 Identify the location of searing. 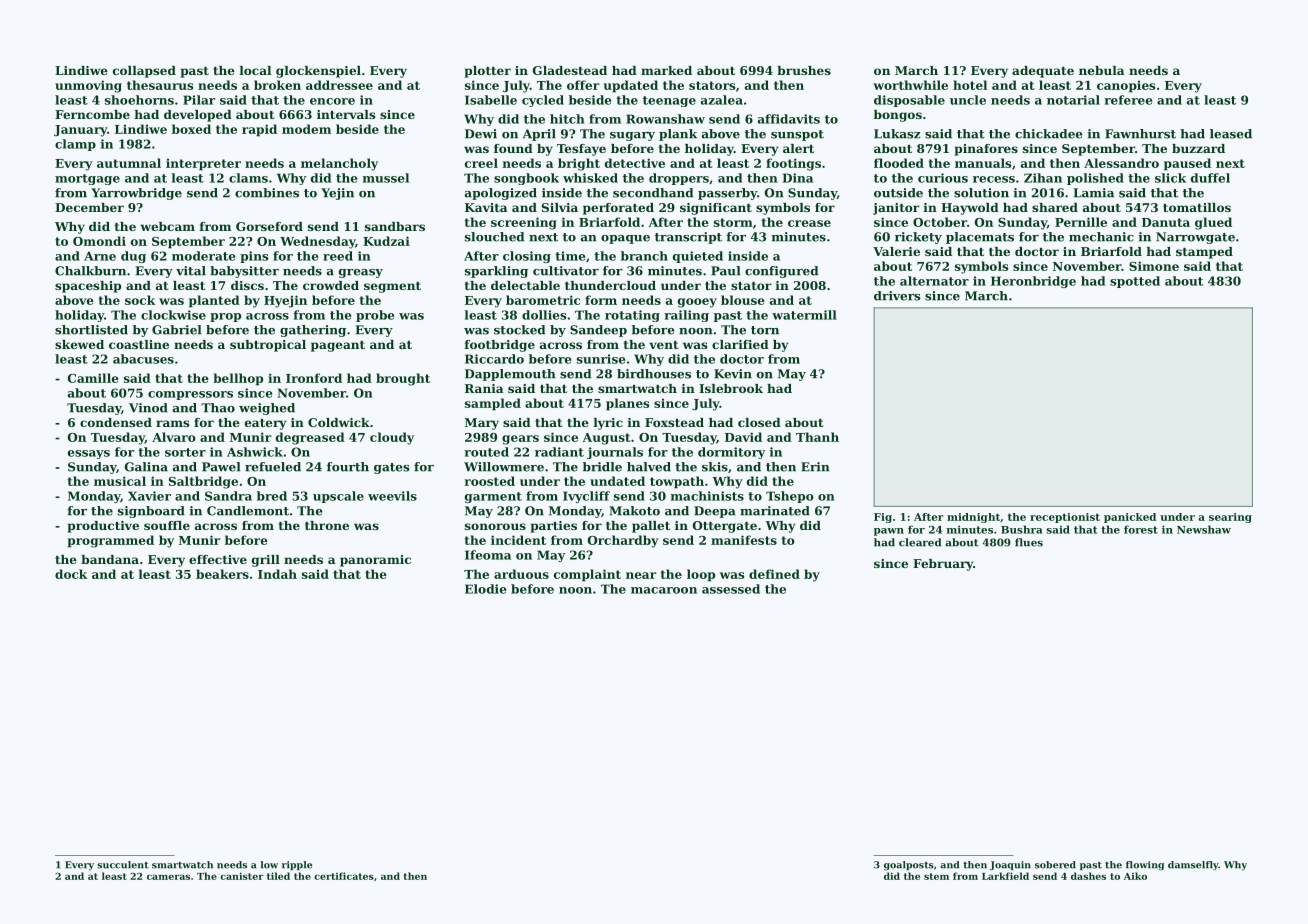
(1230, 518).
